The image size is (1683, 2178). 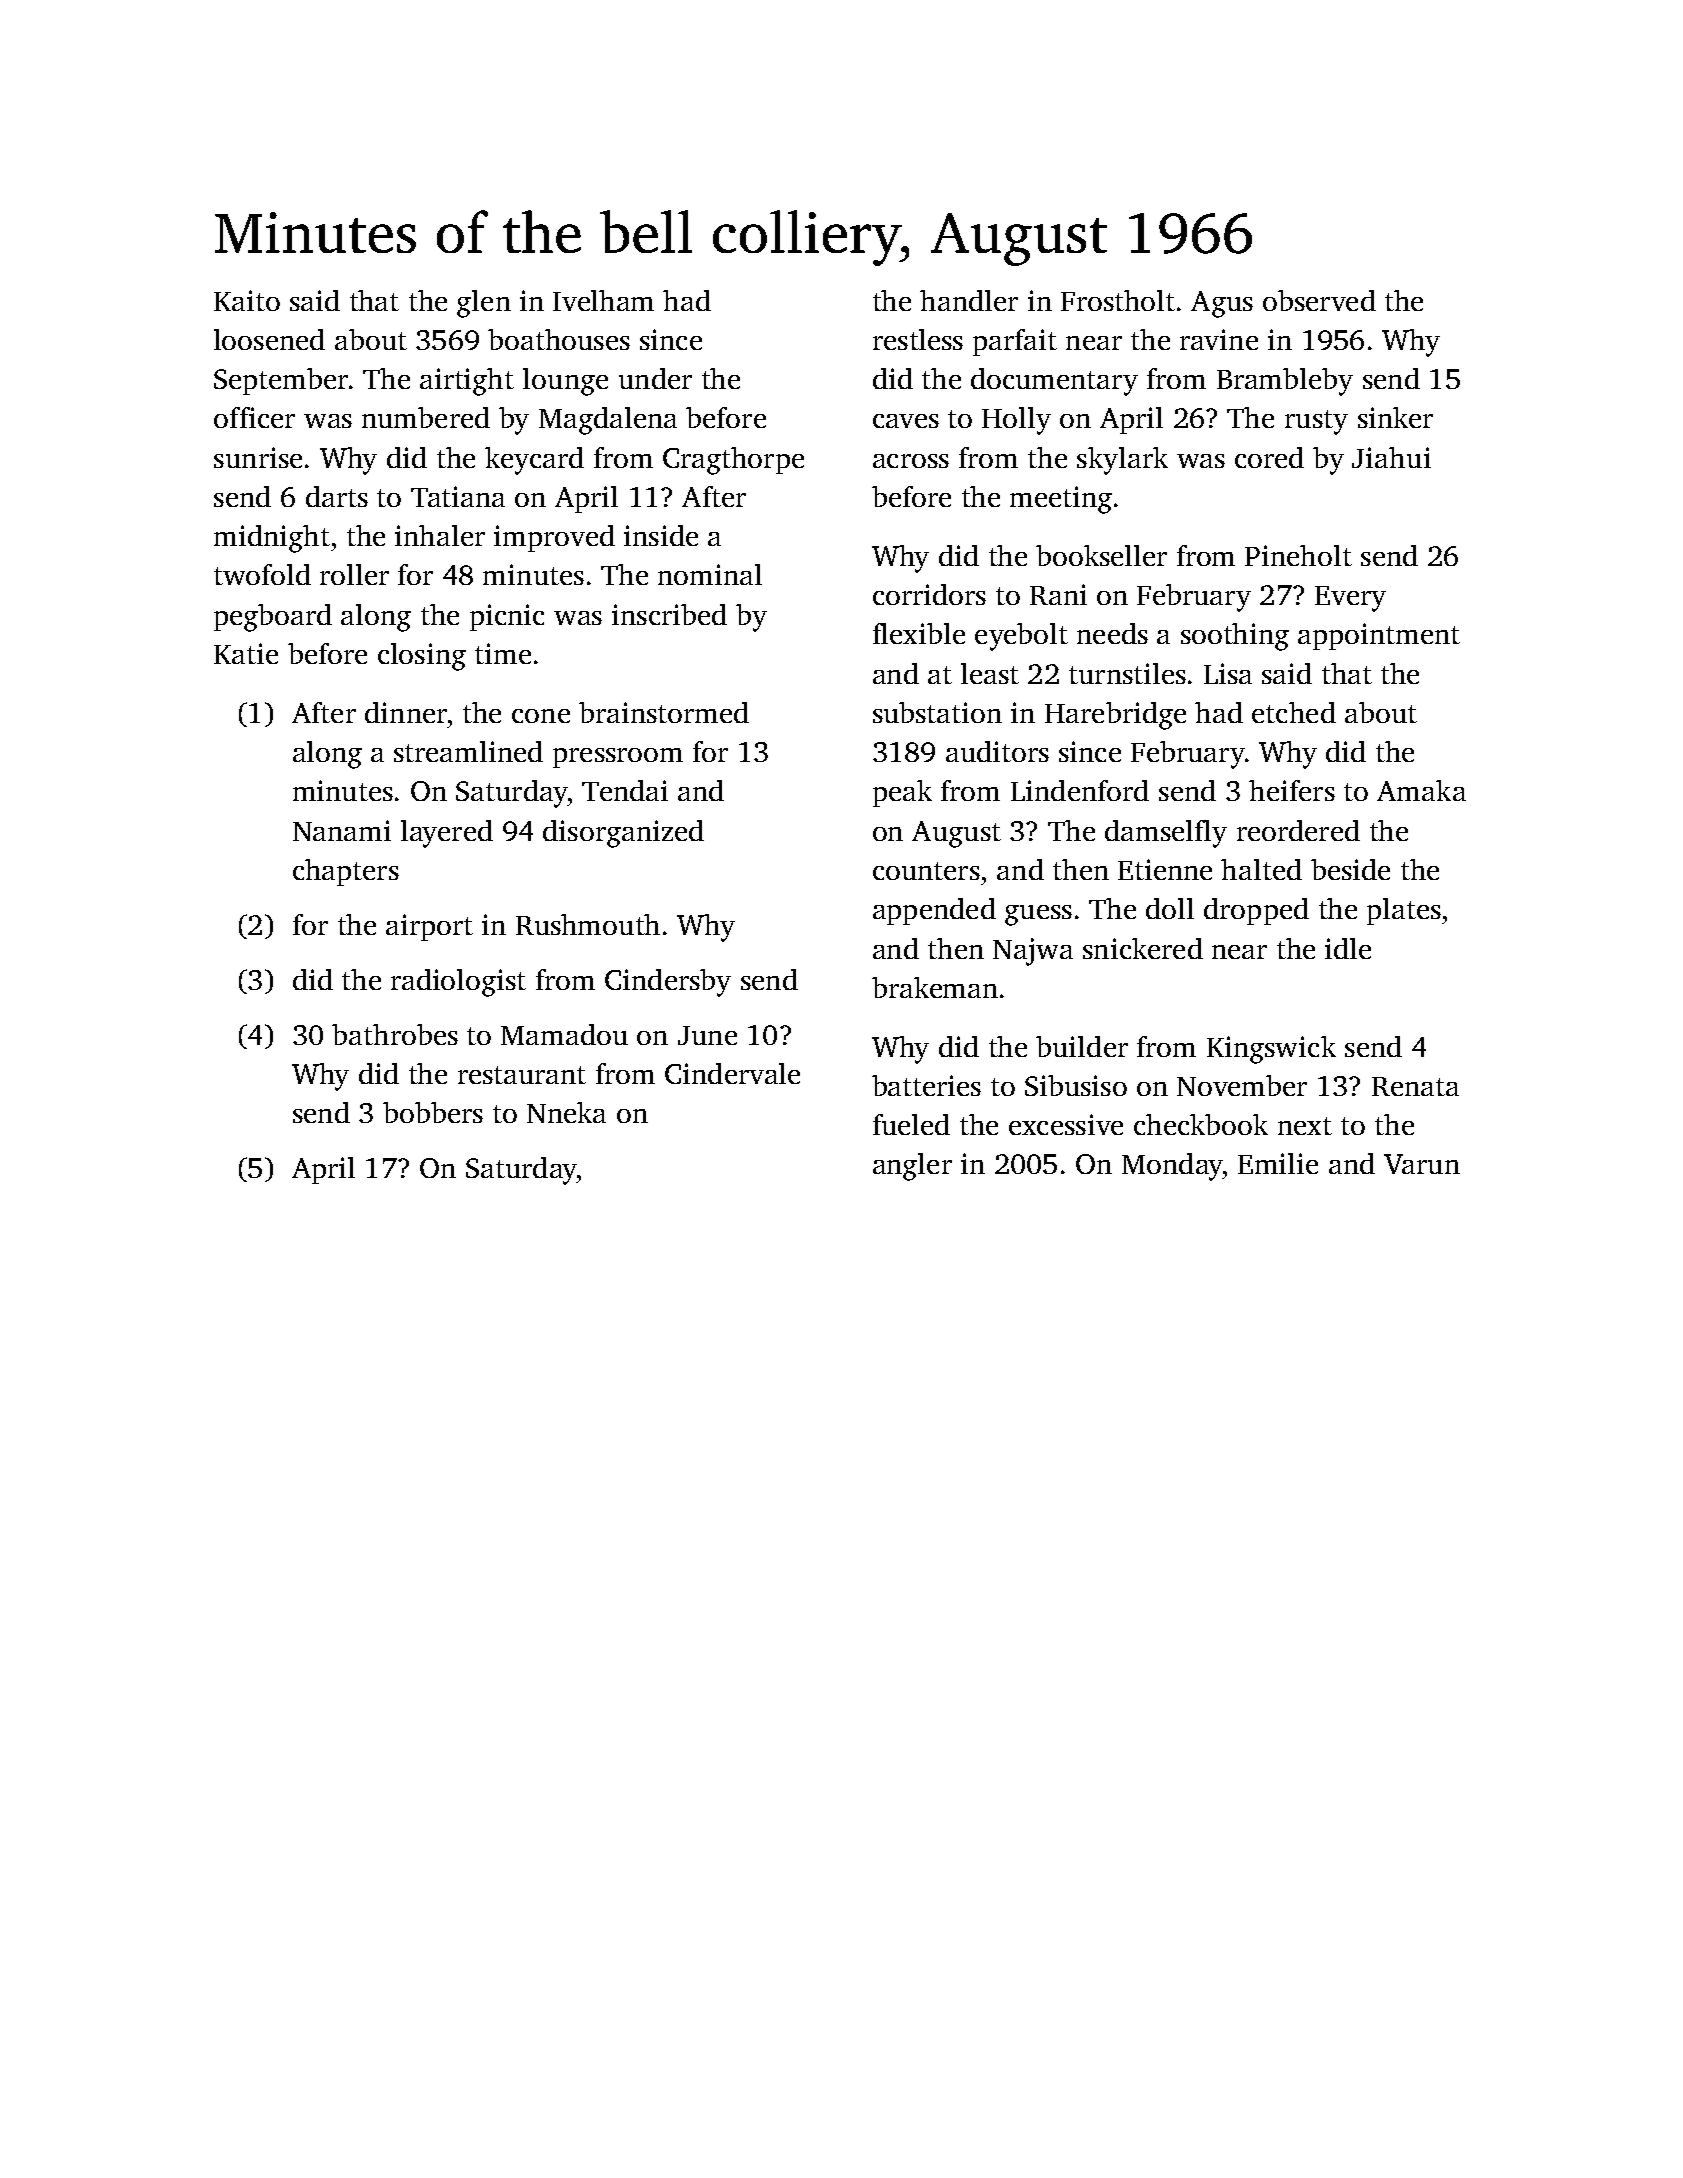 I want to click on cored, so click(x=1269, y=457).
